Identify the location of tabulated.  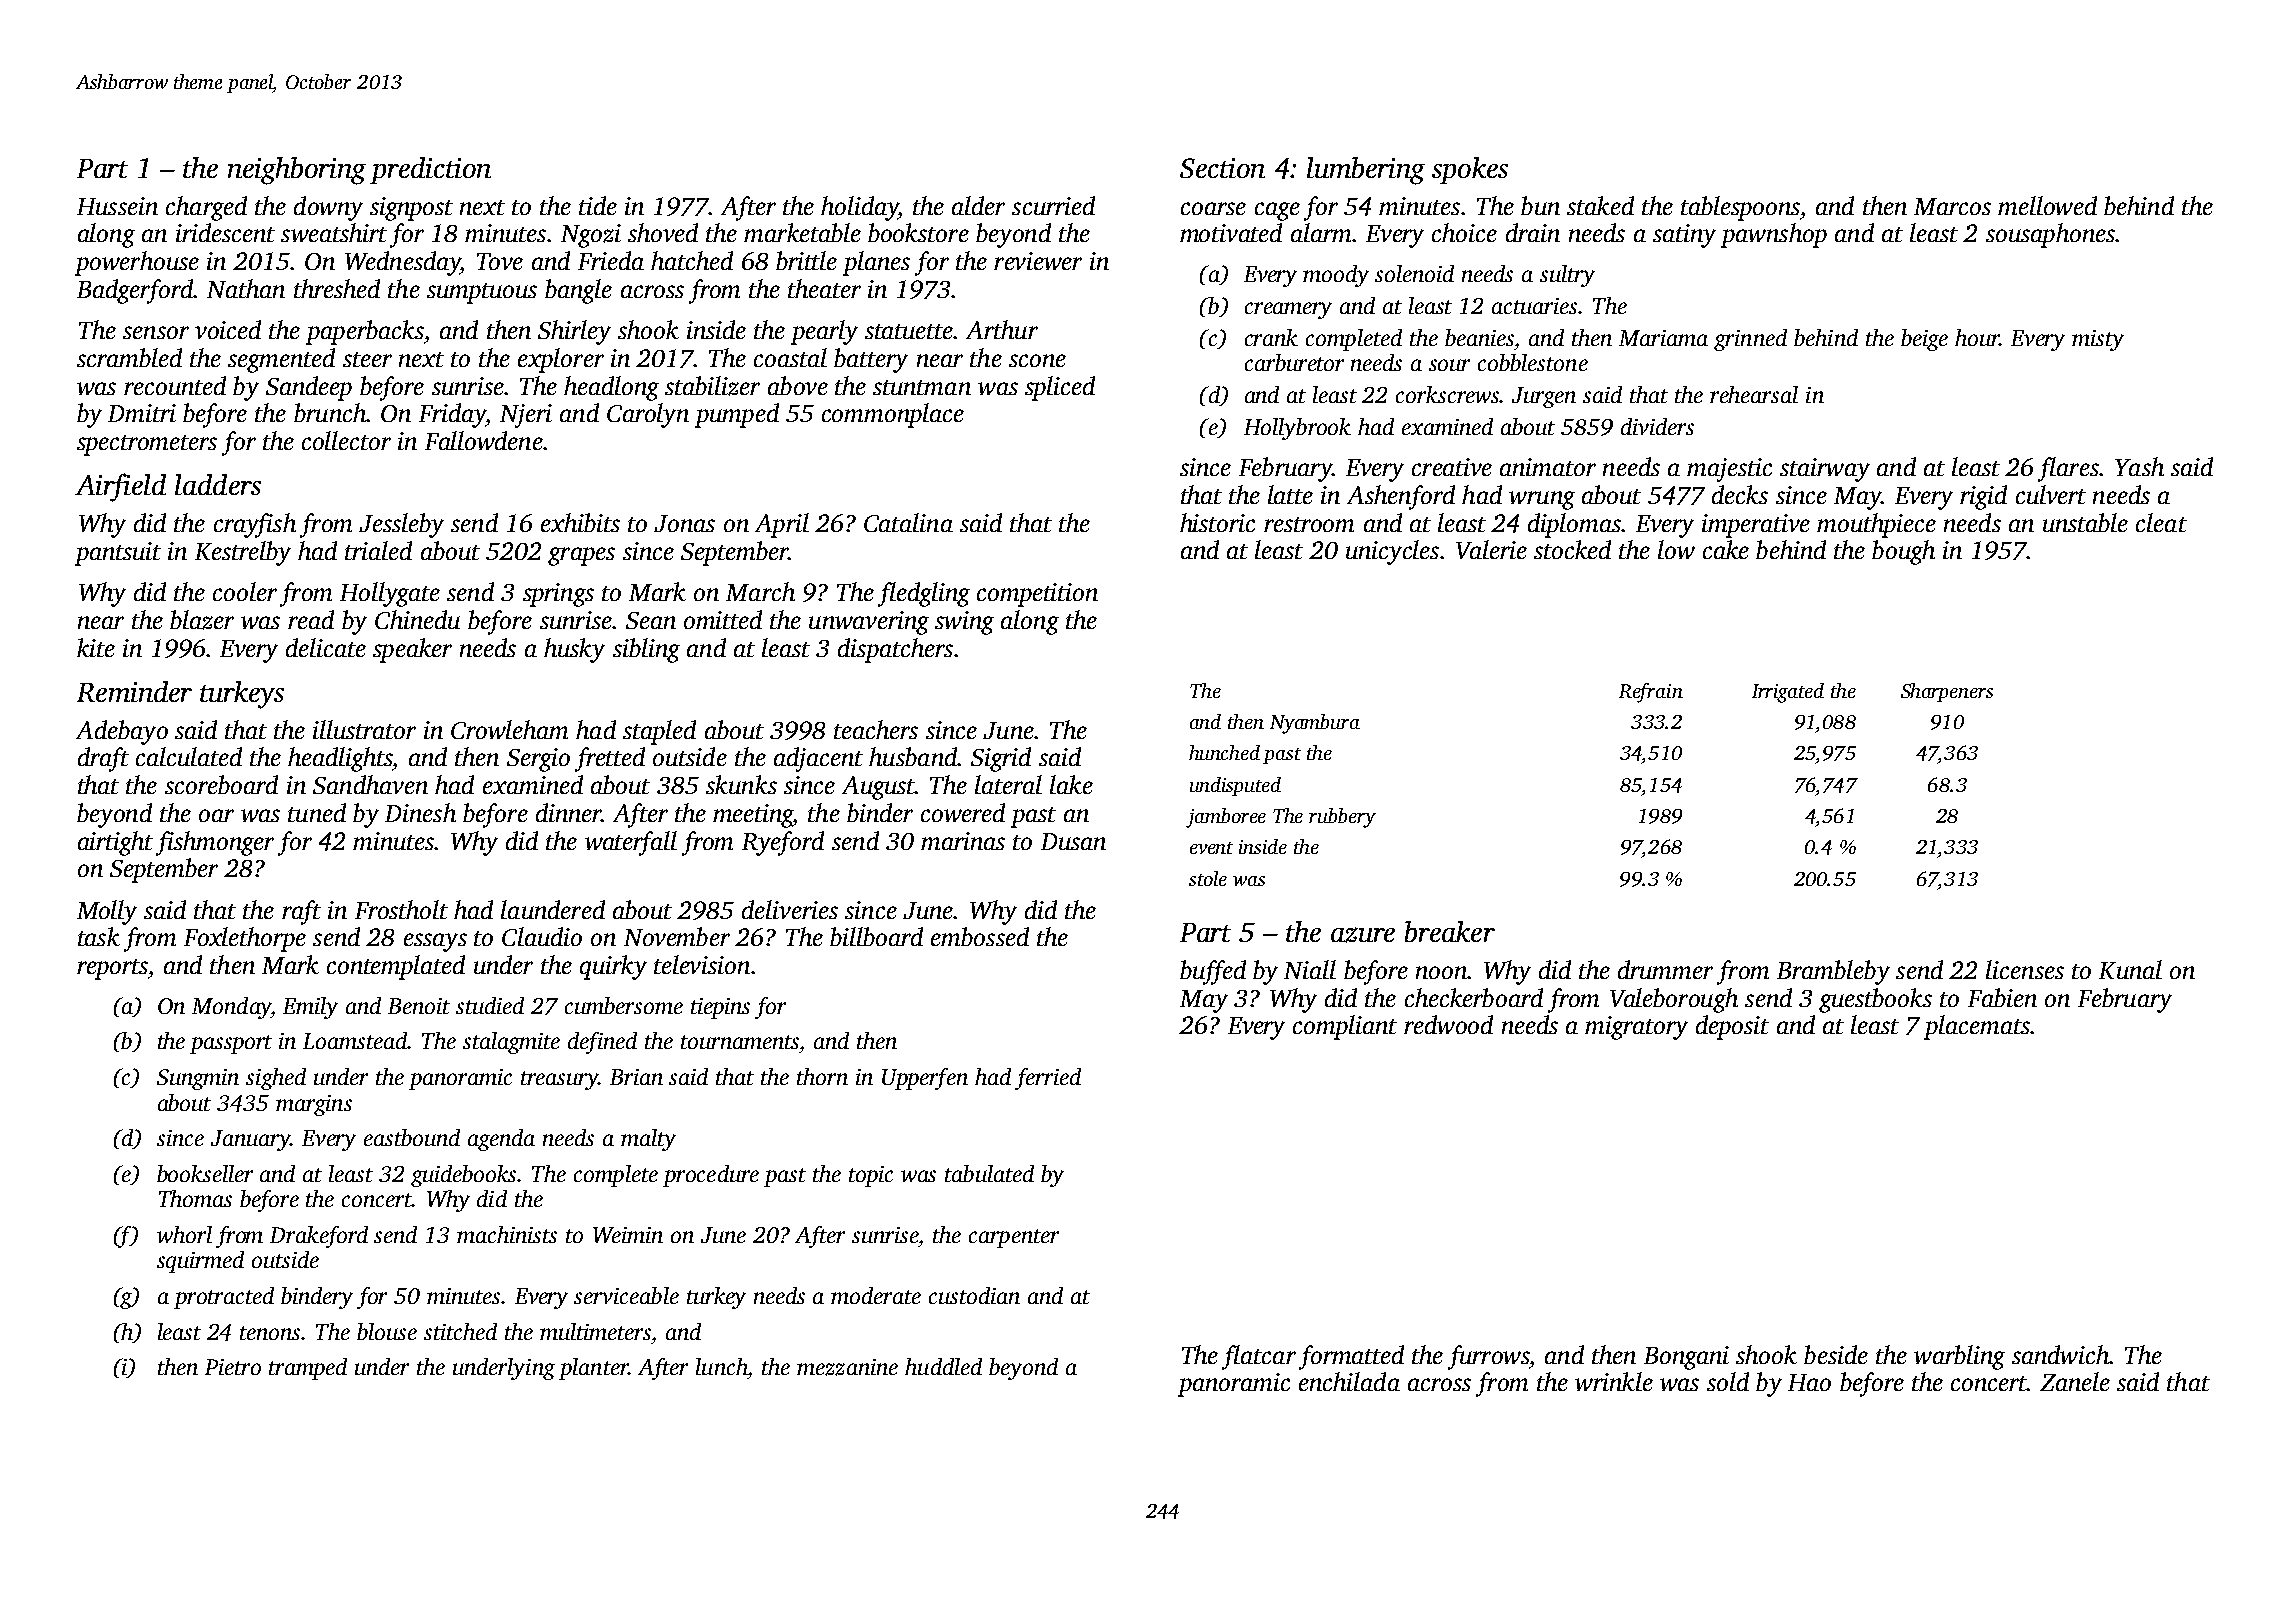
(989, 1173).
